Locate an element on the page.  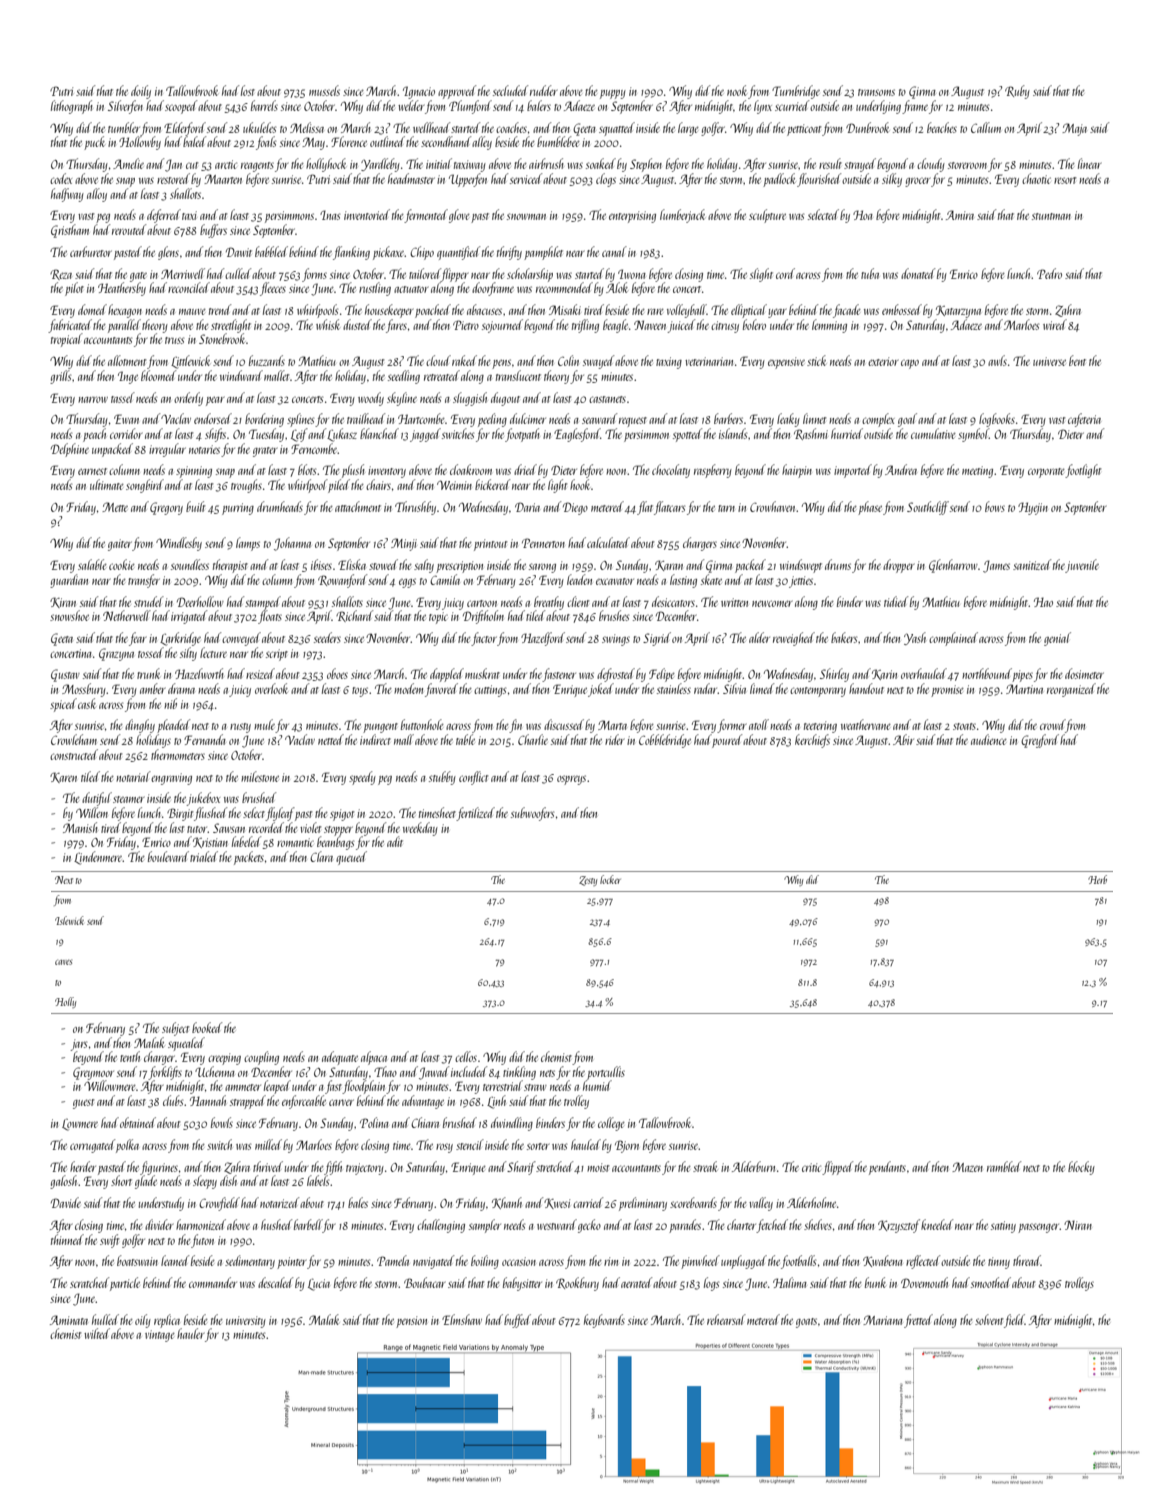
university is located at coordinates (246, 1322).
